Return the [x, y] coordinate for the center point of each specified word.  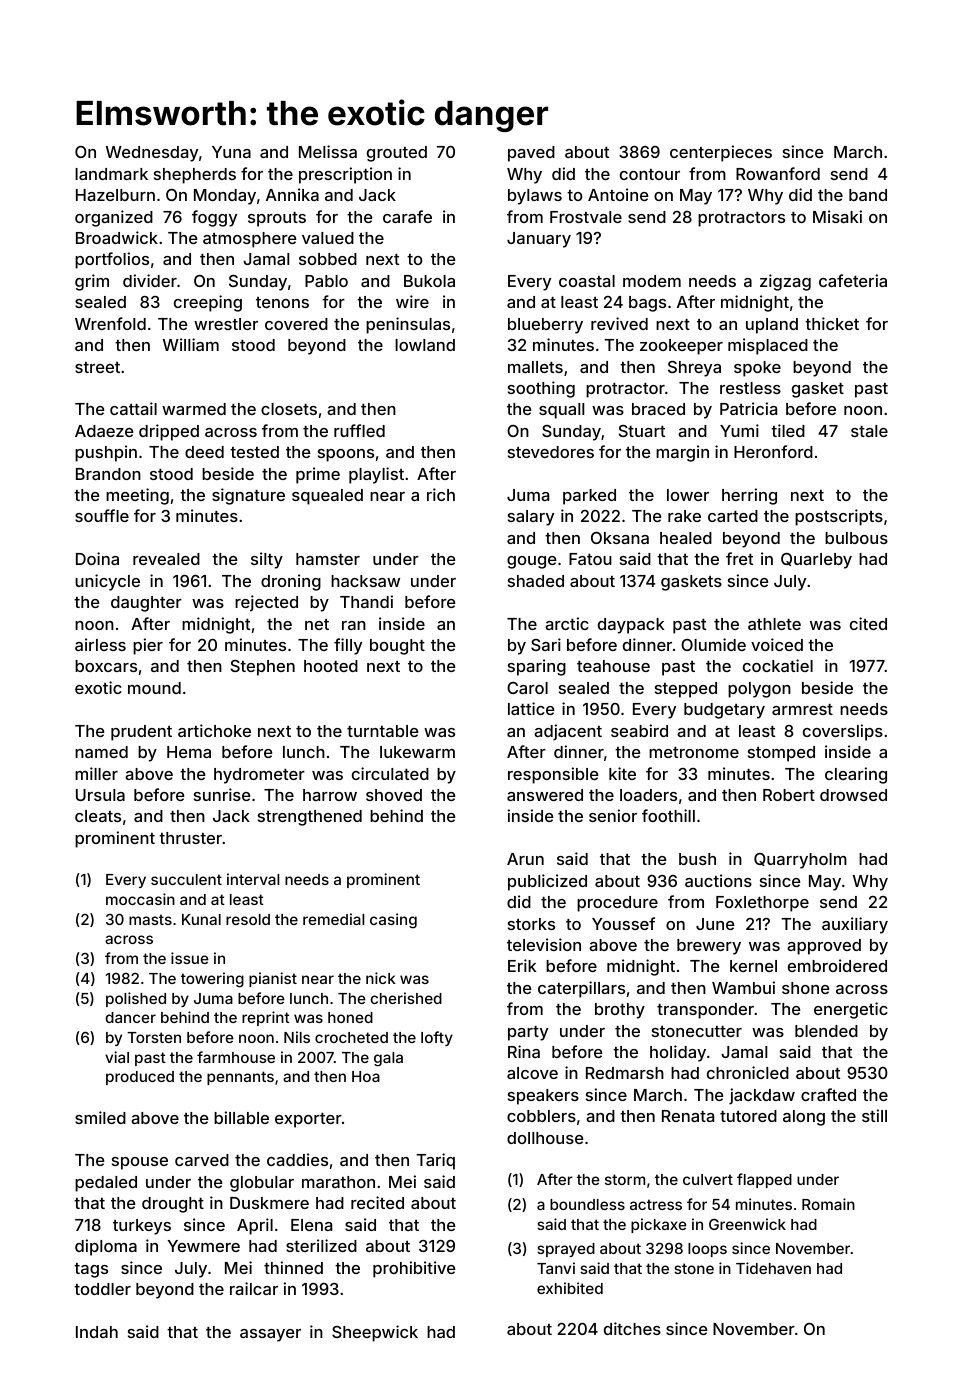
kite [622, 773]
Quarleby [816, 561]
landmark [111, 174]
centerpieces [721, 153]
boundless [587, 1204]
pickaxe [659, 1225]
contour [650, 174]
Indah [97, 1332]
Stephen [263, 668]
